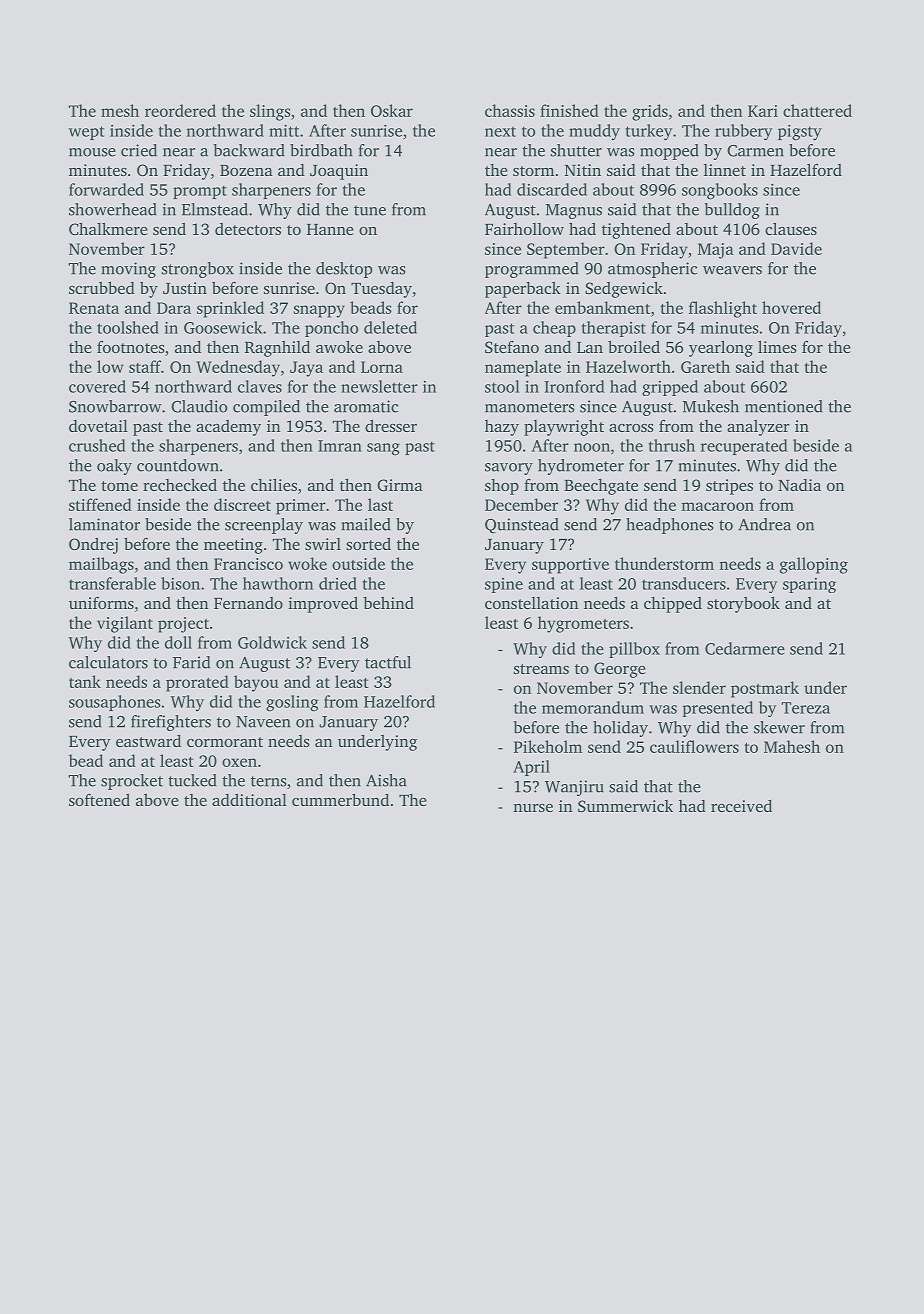 The width and height of the image is (924, 1314). I want to click on firefighters, so click(171, 723).
